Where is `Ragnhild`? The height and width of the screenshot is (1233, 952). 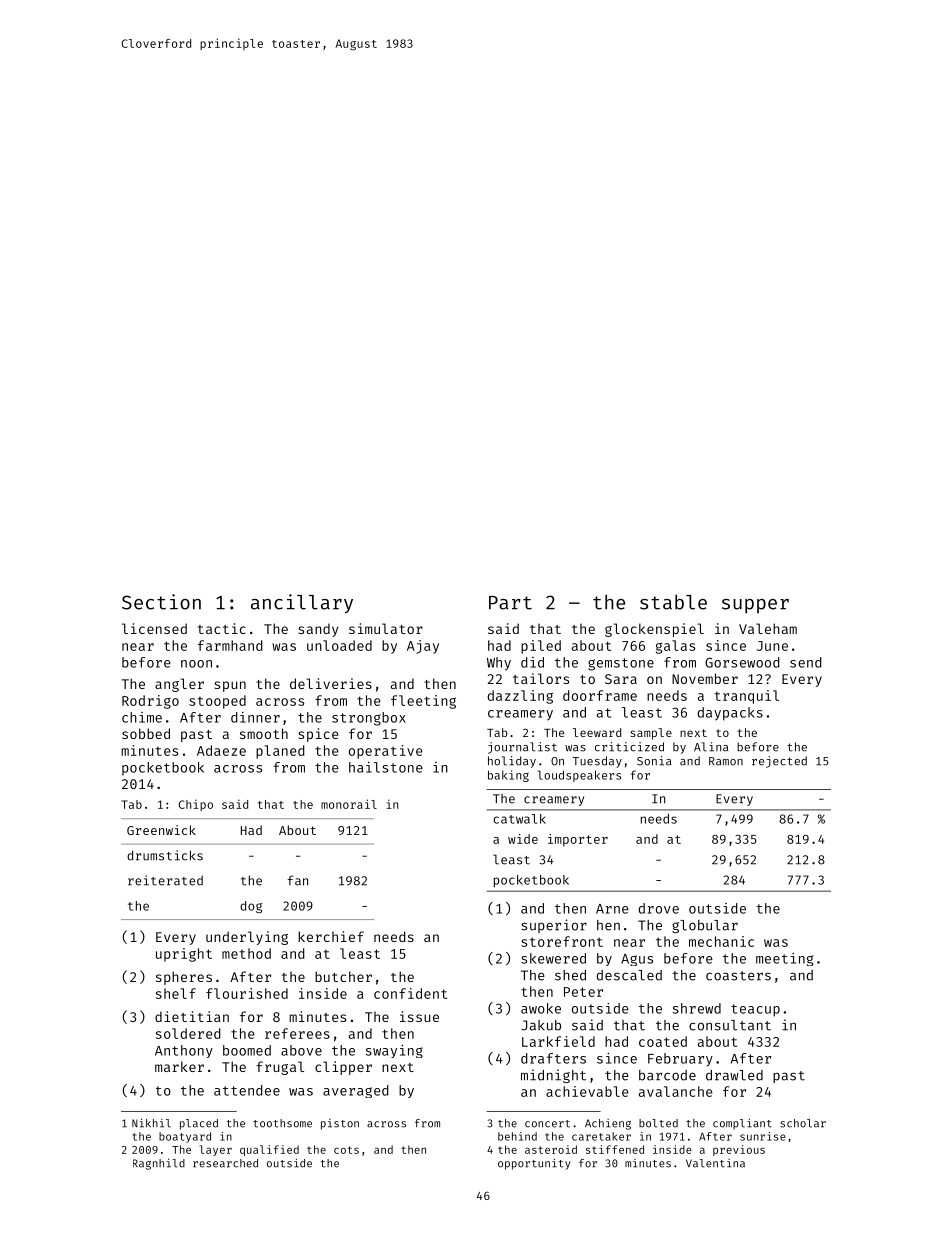
Ragnhild is located at coordinates (159, 1164).
